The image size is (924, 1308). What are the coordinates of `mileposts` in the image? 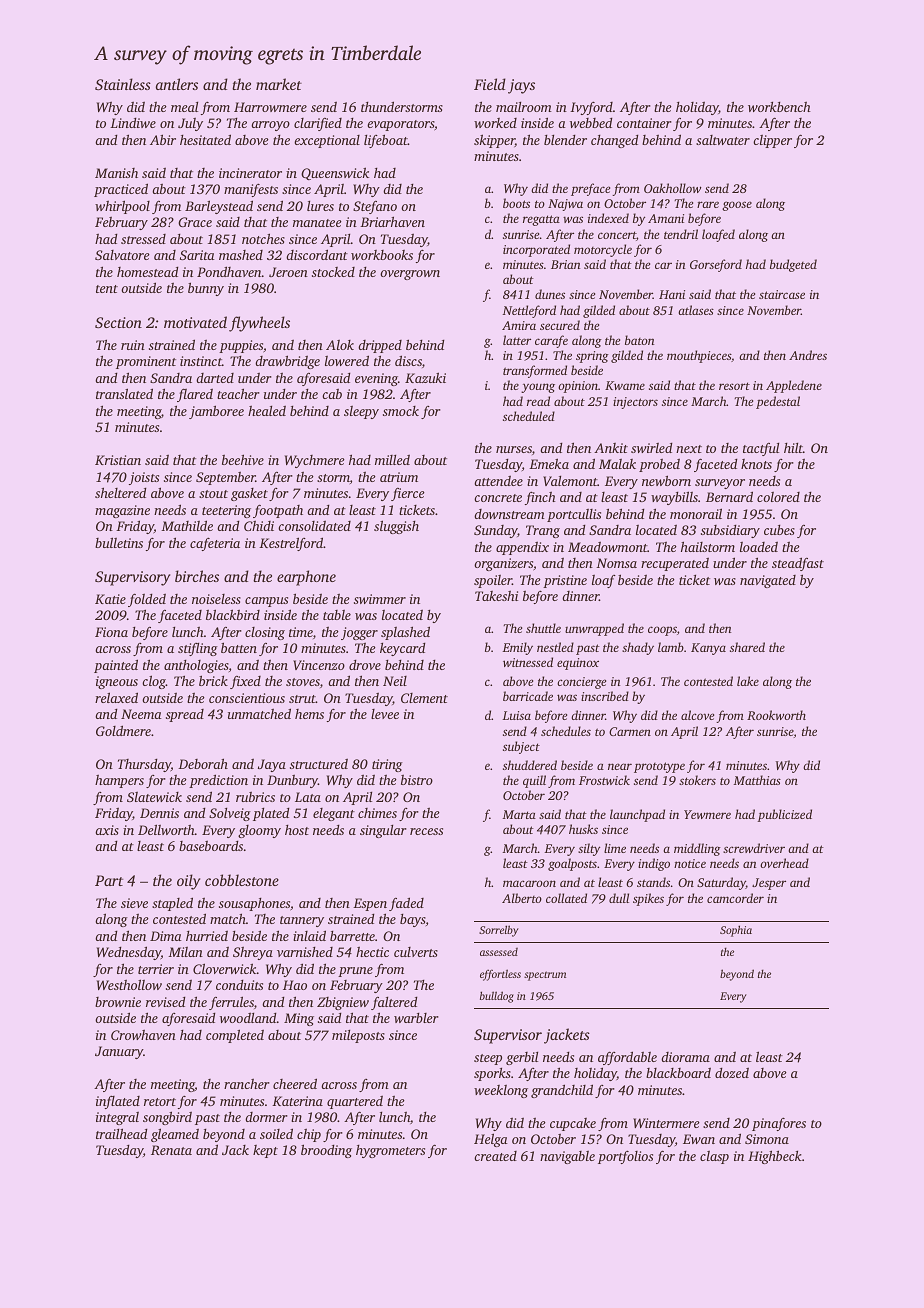 It's located at (358, 1036).
